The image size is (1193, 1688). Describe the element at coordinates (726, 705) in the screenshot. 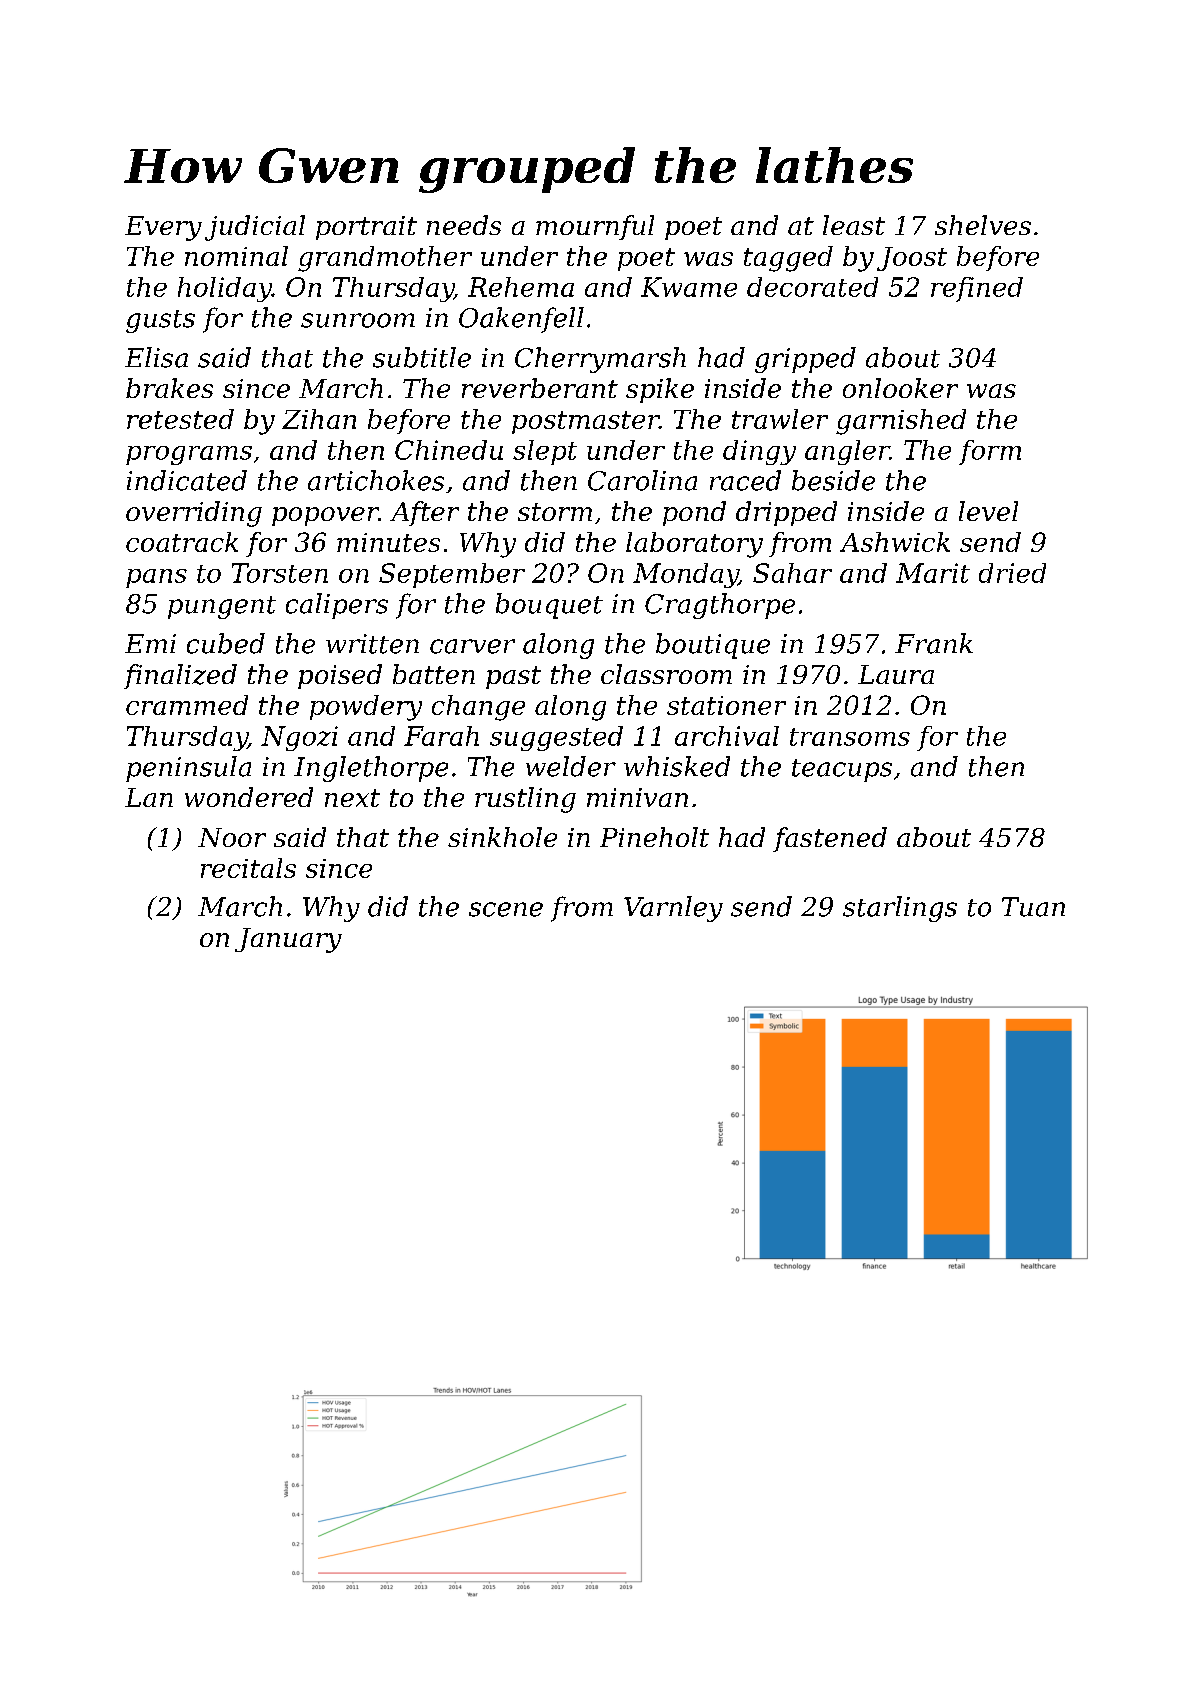

I see `stationer` at that location.
